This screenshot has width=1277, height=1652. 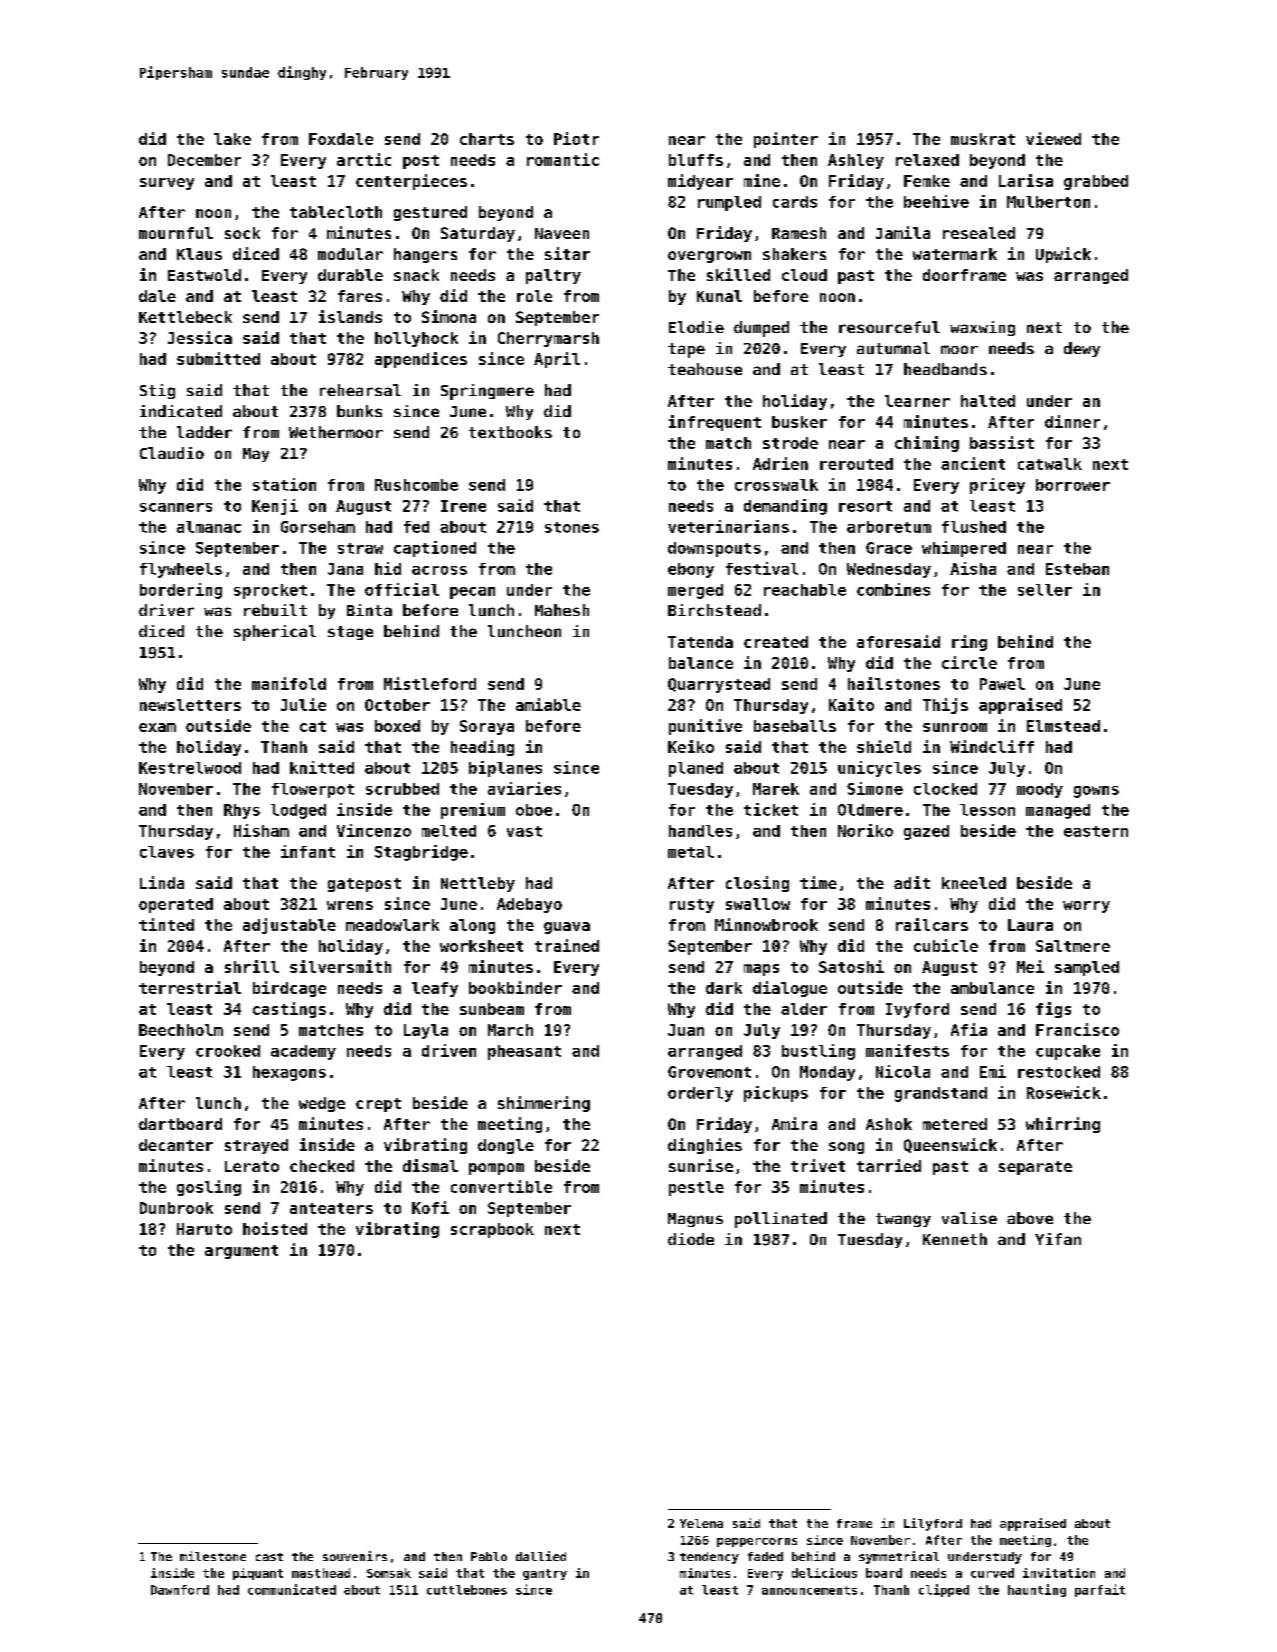 What do you see at coordinates (983, 139) in the screenshot?
I see `muskrat` at bounding box center [983, 139].
